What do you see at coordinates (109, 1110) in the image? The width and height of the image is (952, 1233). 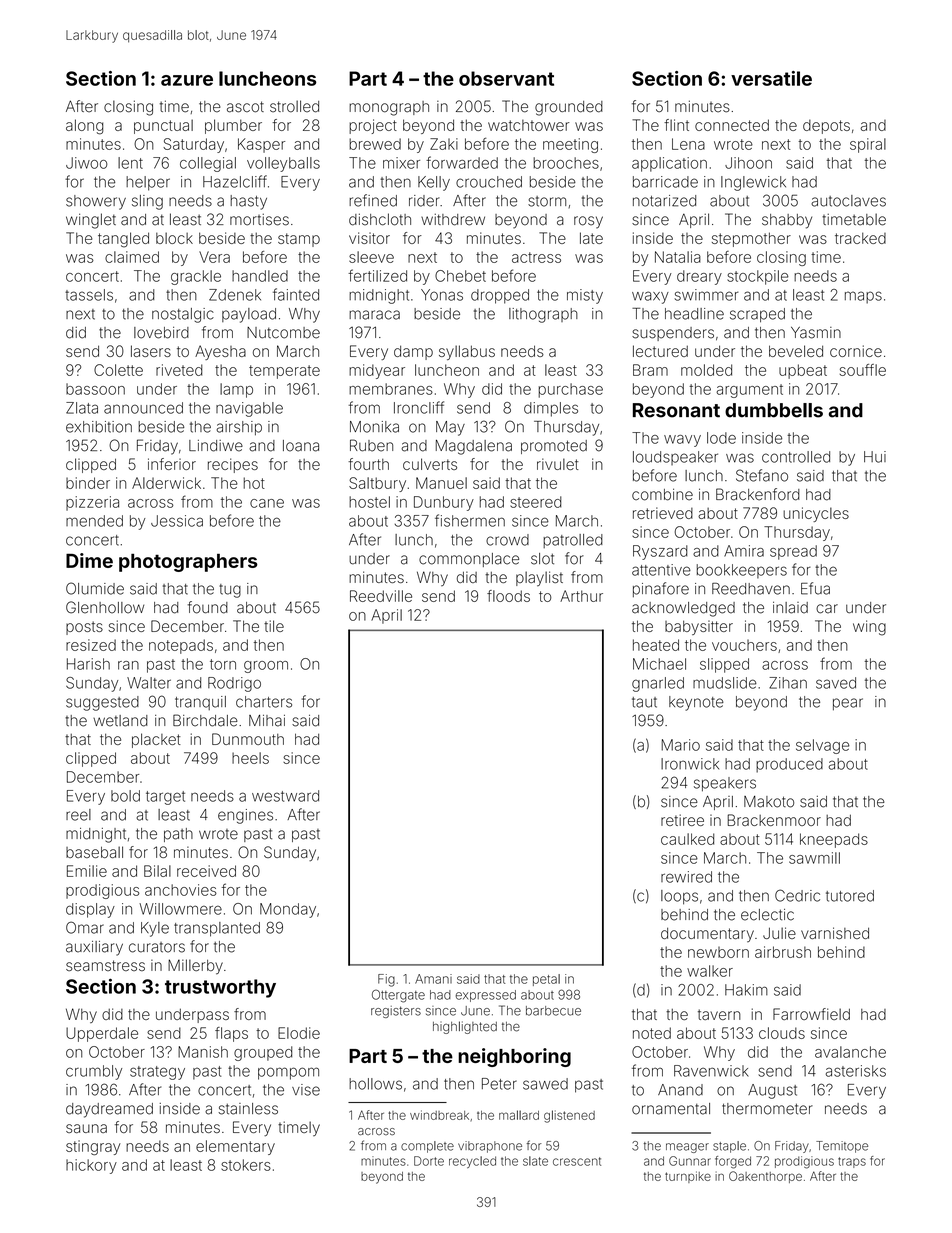 I see `daydreamed` at bounding box center [109, 1110].
